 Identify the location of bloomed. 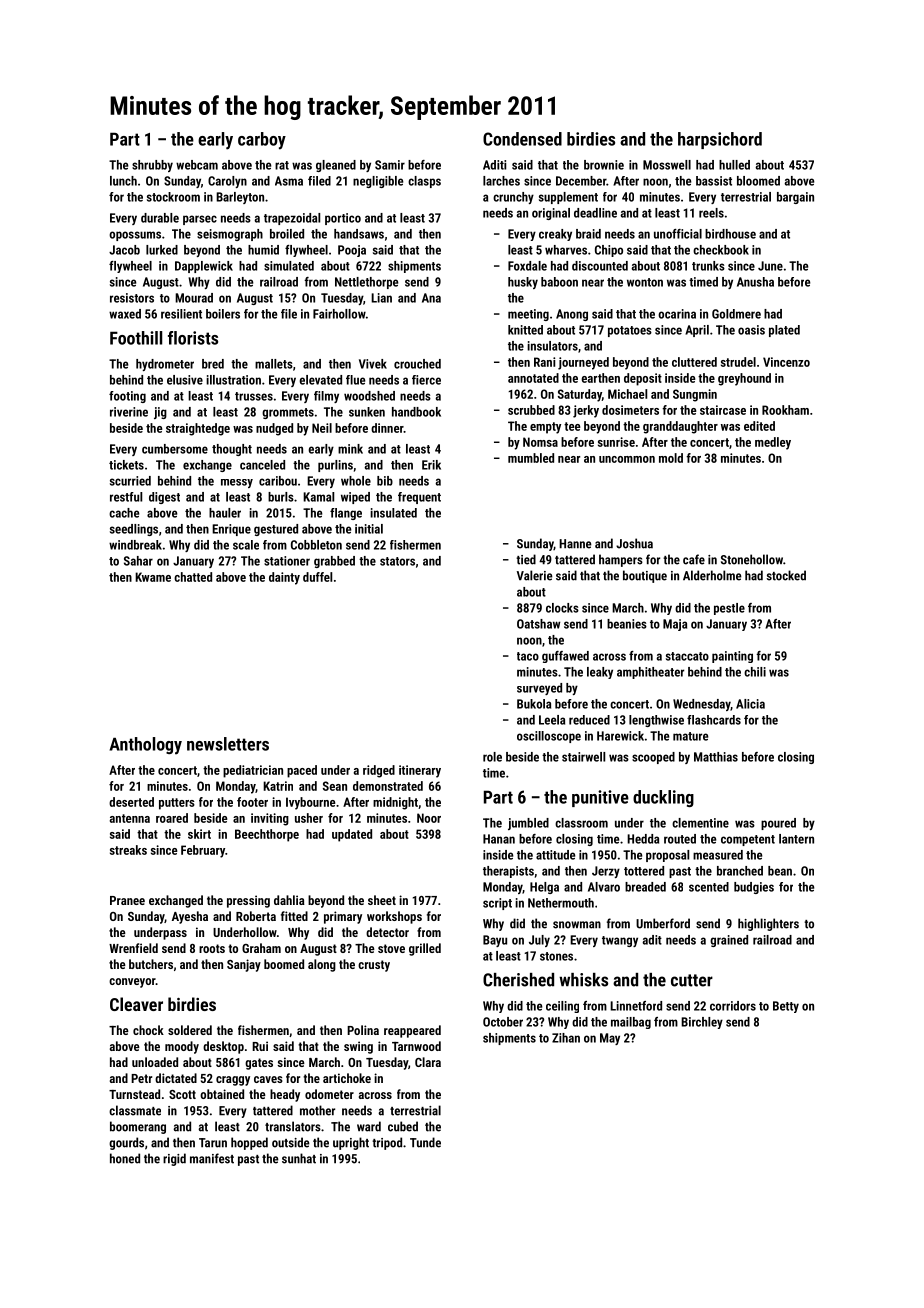
(758, 181).
